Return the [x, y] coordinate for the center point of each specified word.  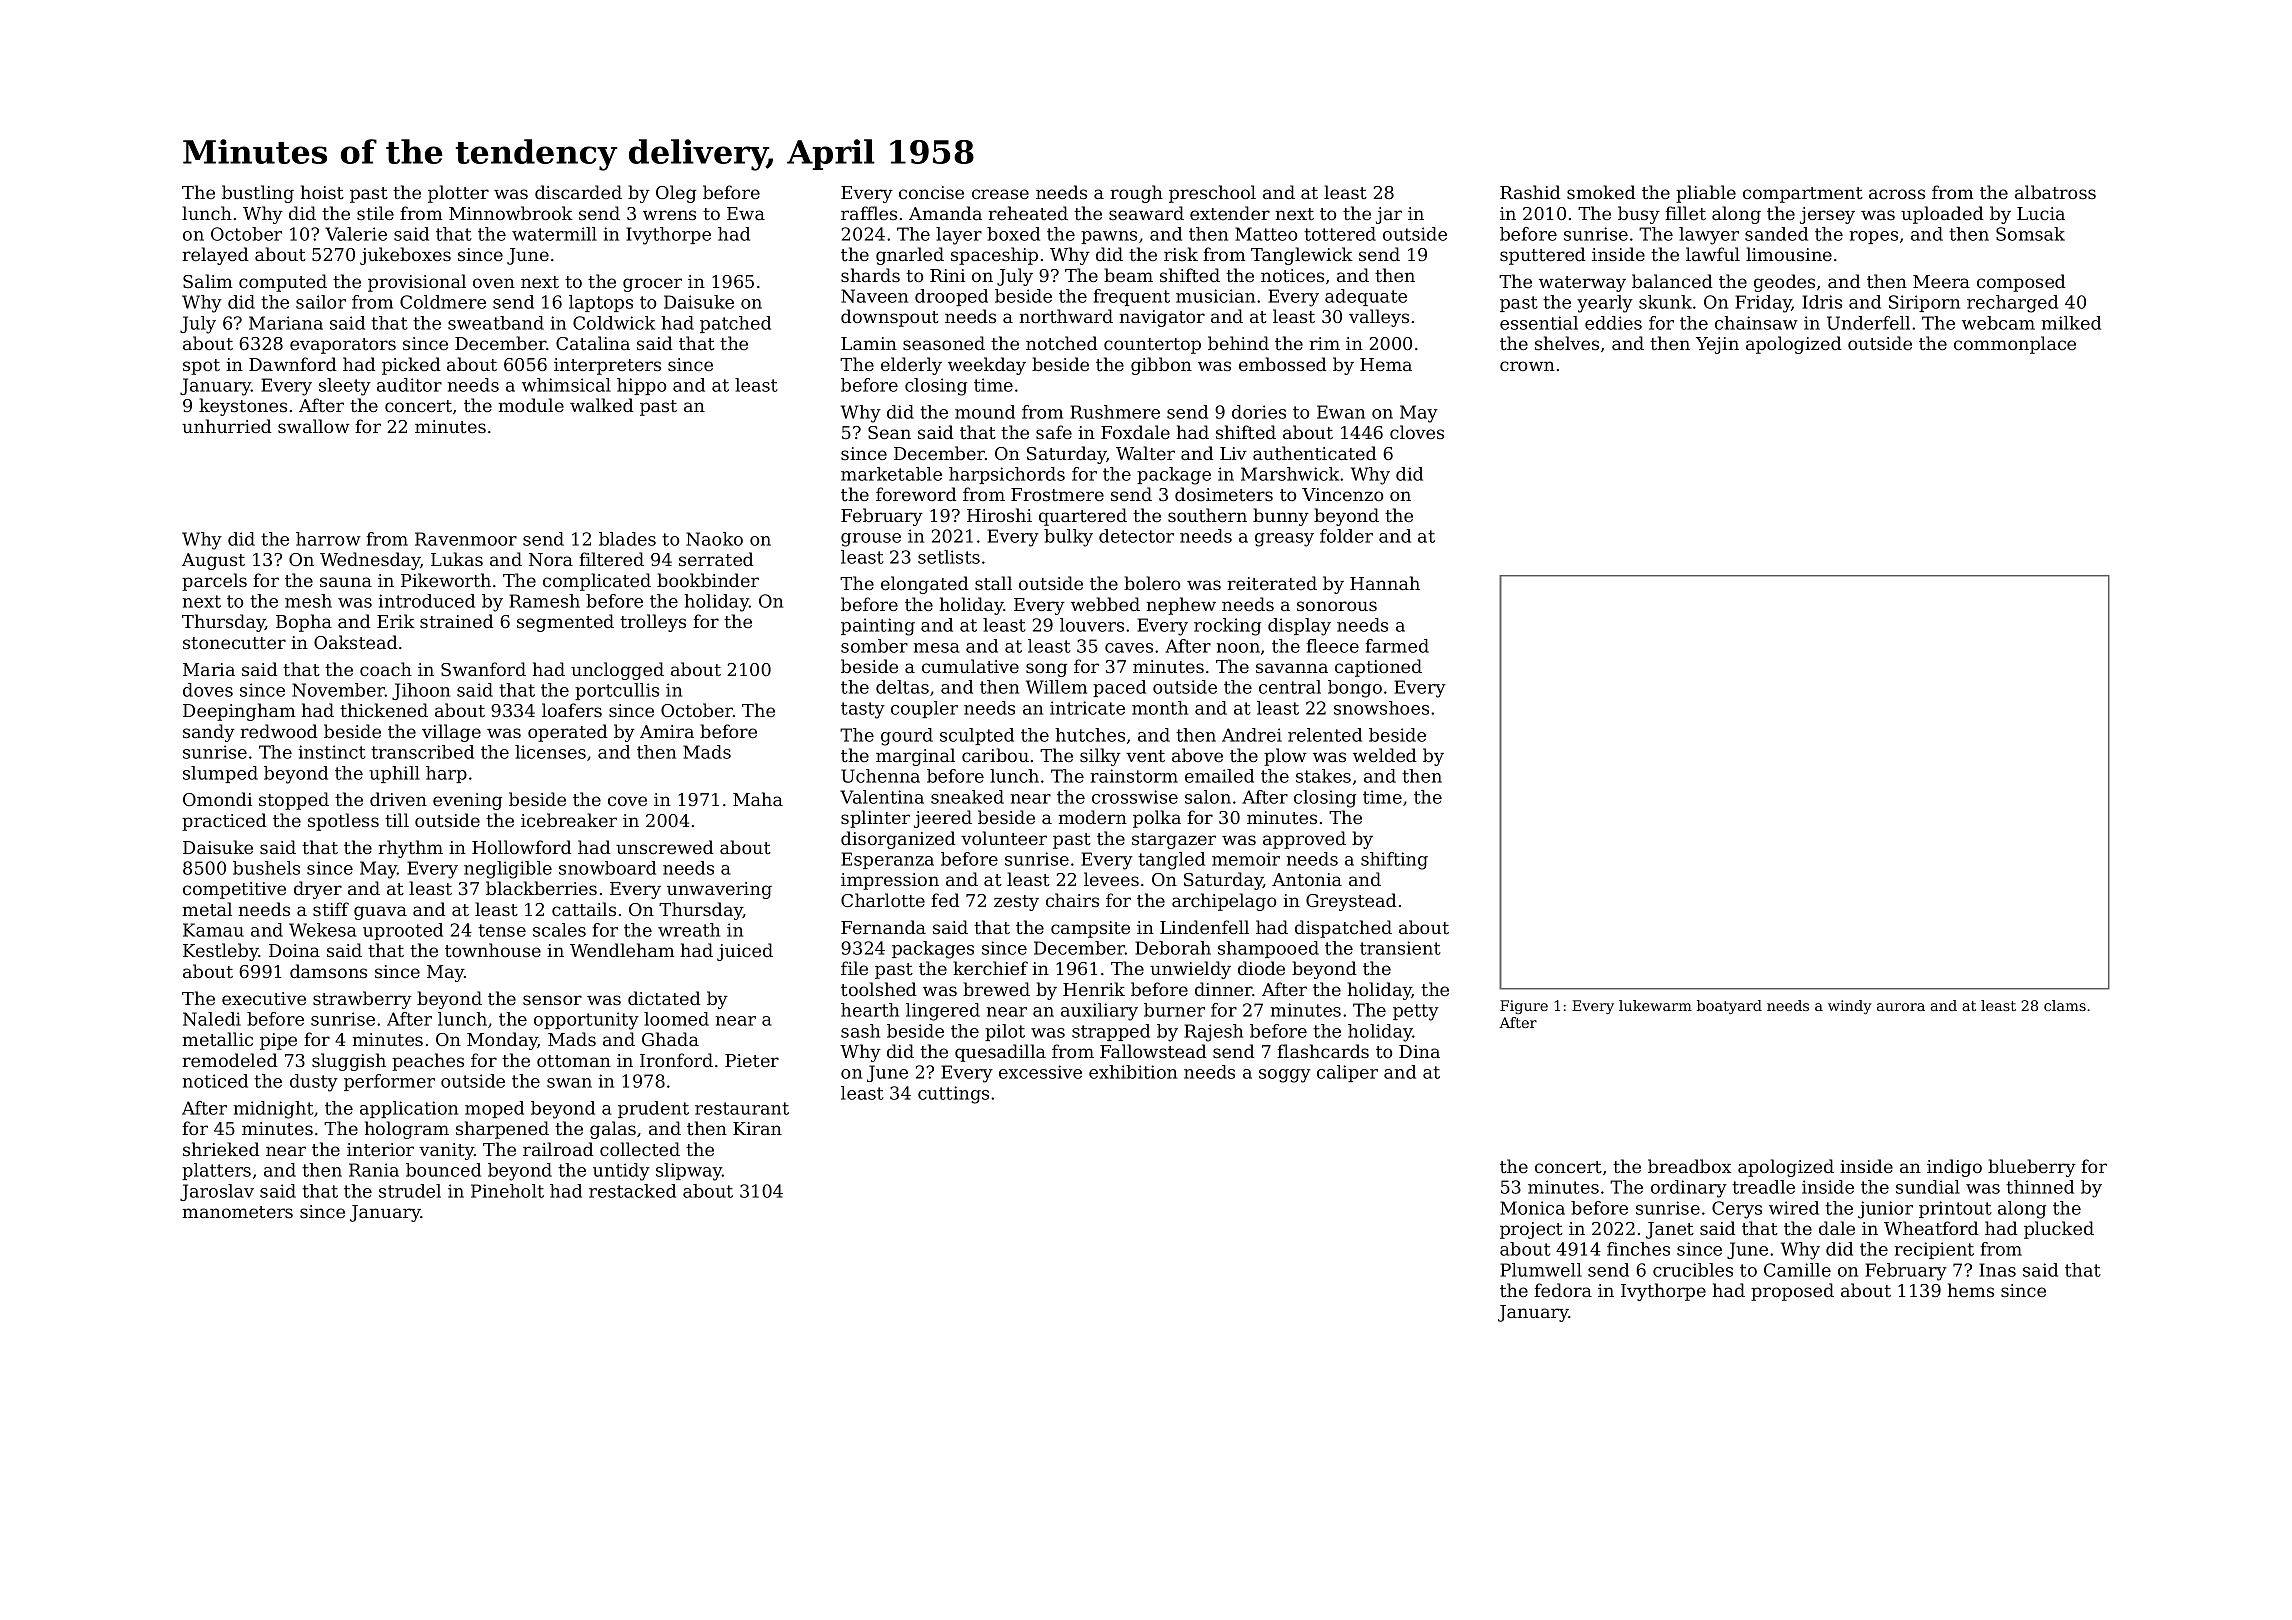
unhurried [227, 426]
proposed [1792, 1292]
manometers [237, 1212]
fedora [1563, 1290]
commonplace [2015, 345]
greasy [1284, 540]
